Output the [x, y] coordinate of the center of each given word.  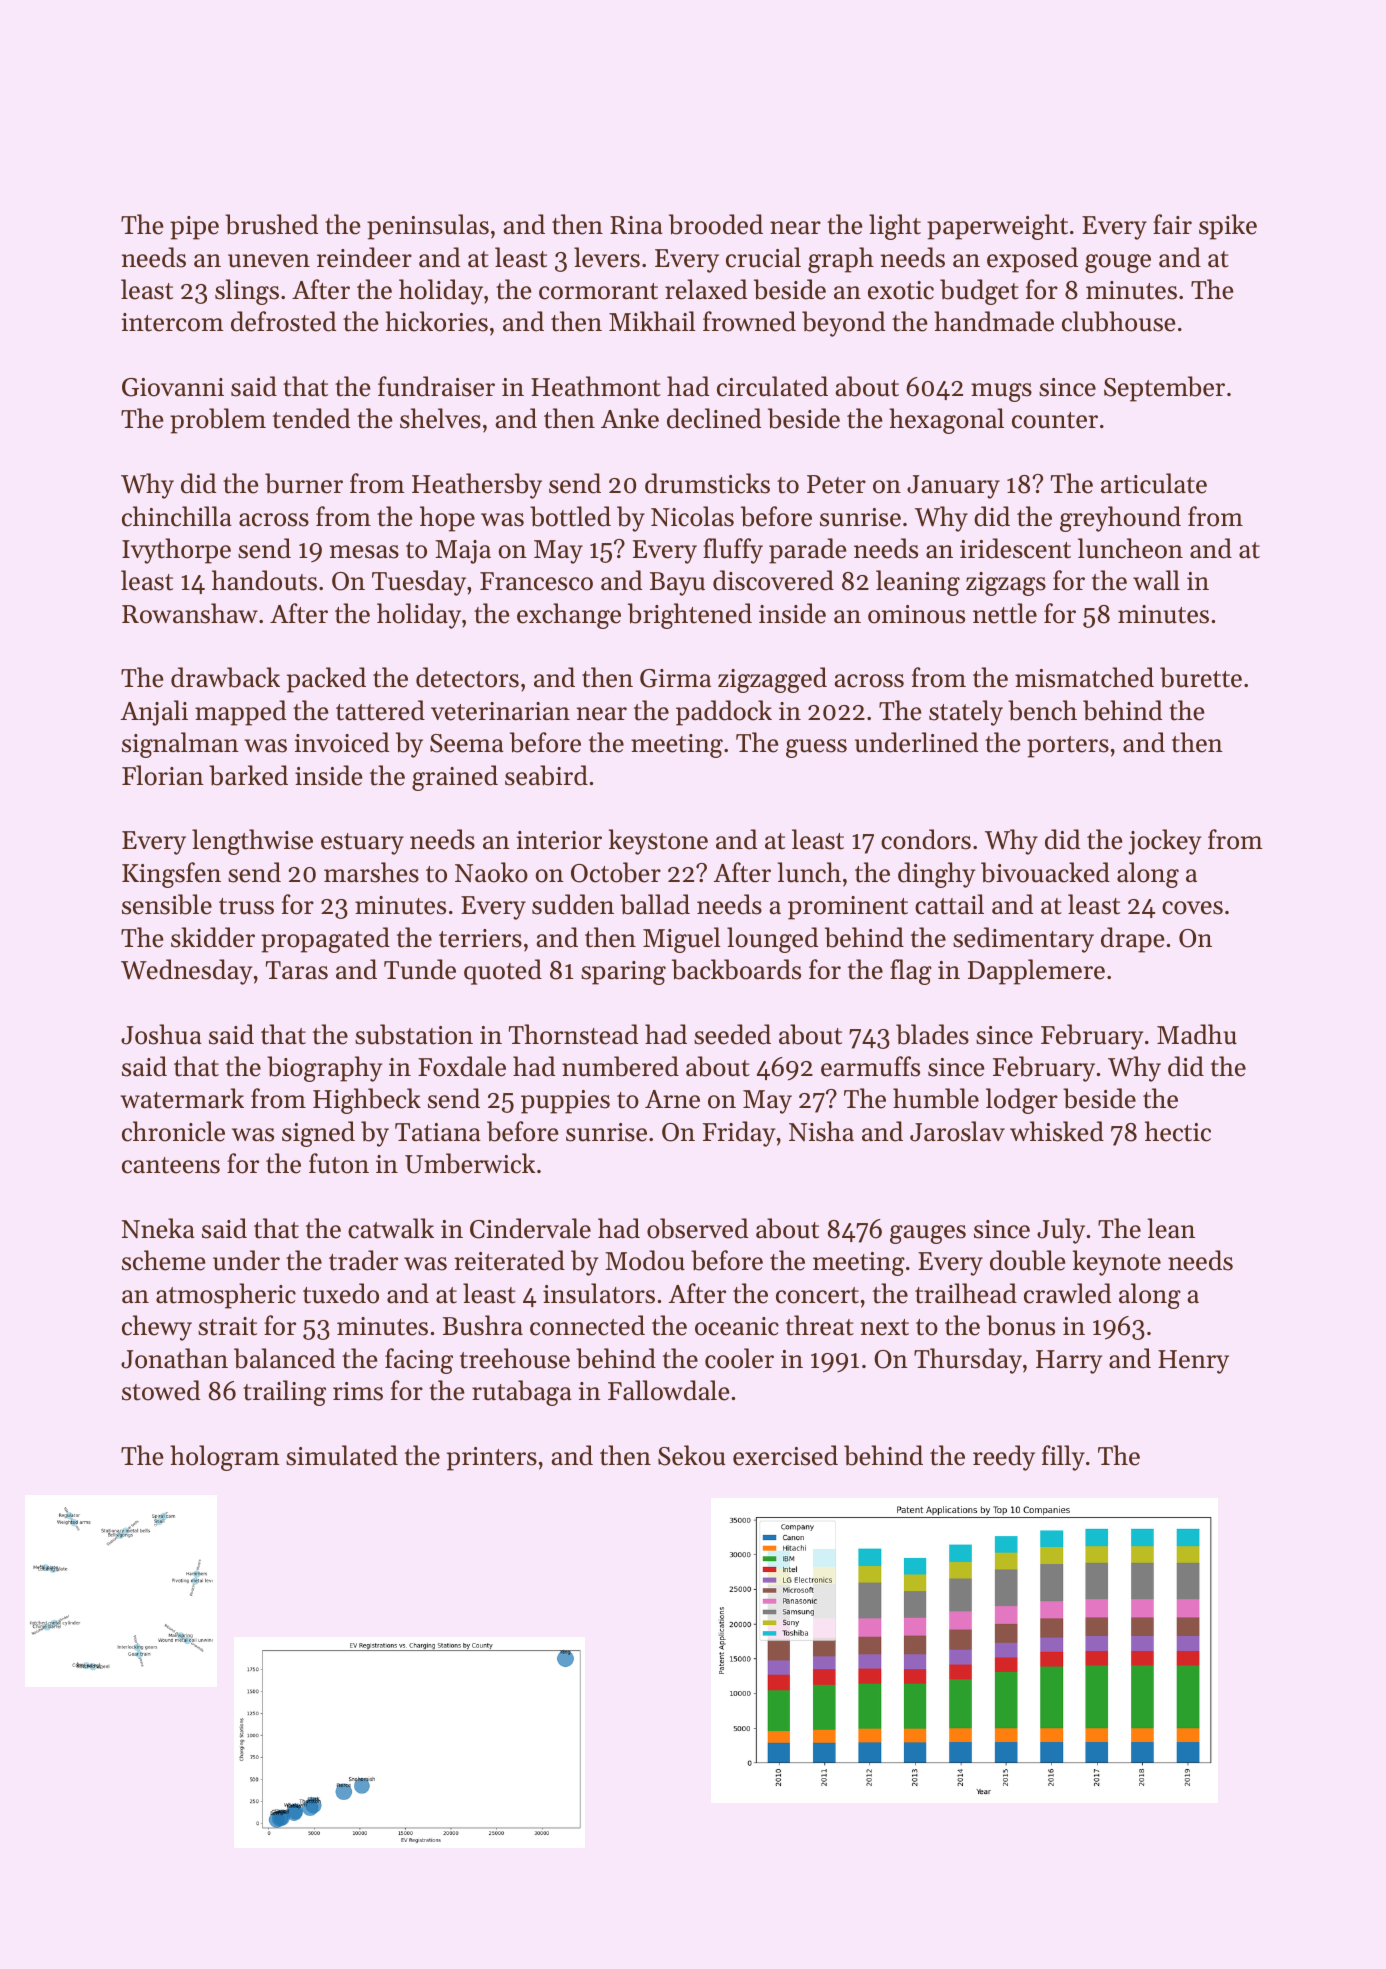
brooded [716, 224]
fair [1172, 224]
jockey [1164, 842]
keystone [658, 842]
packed [326, 680]
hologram [225, 1458]
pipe [194, 228]
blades [932, 1034]
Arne [672, 1099]
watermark [182, 1098]
